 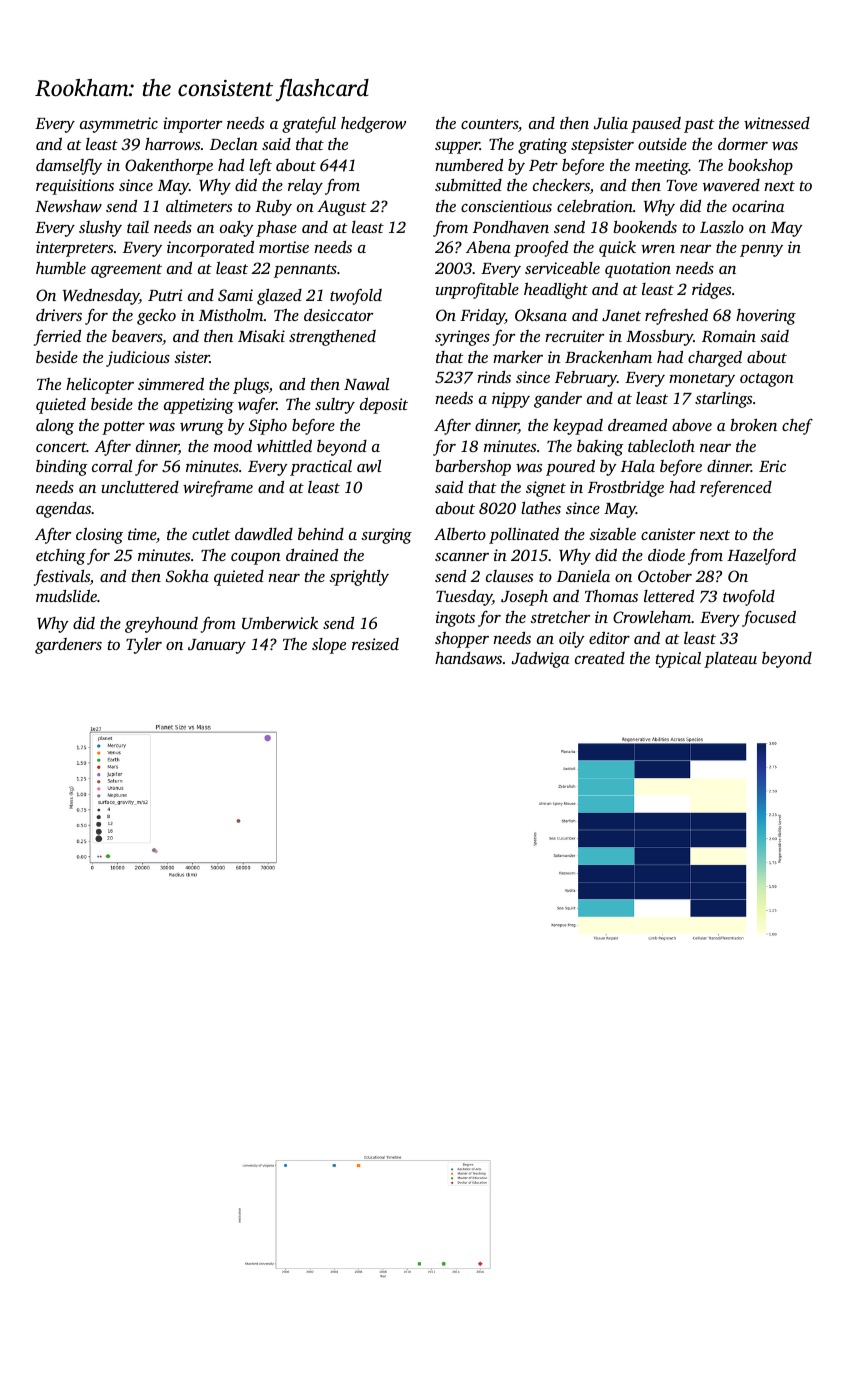 What do you see at coordinates (373, 124) in the document?
I see `hedgerow` at bounding box center [373, 124].
